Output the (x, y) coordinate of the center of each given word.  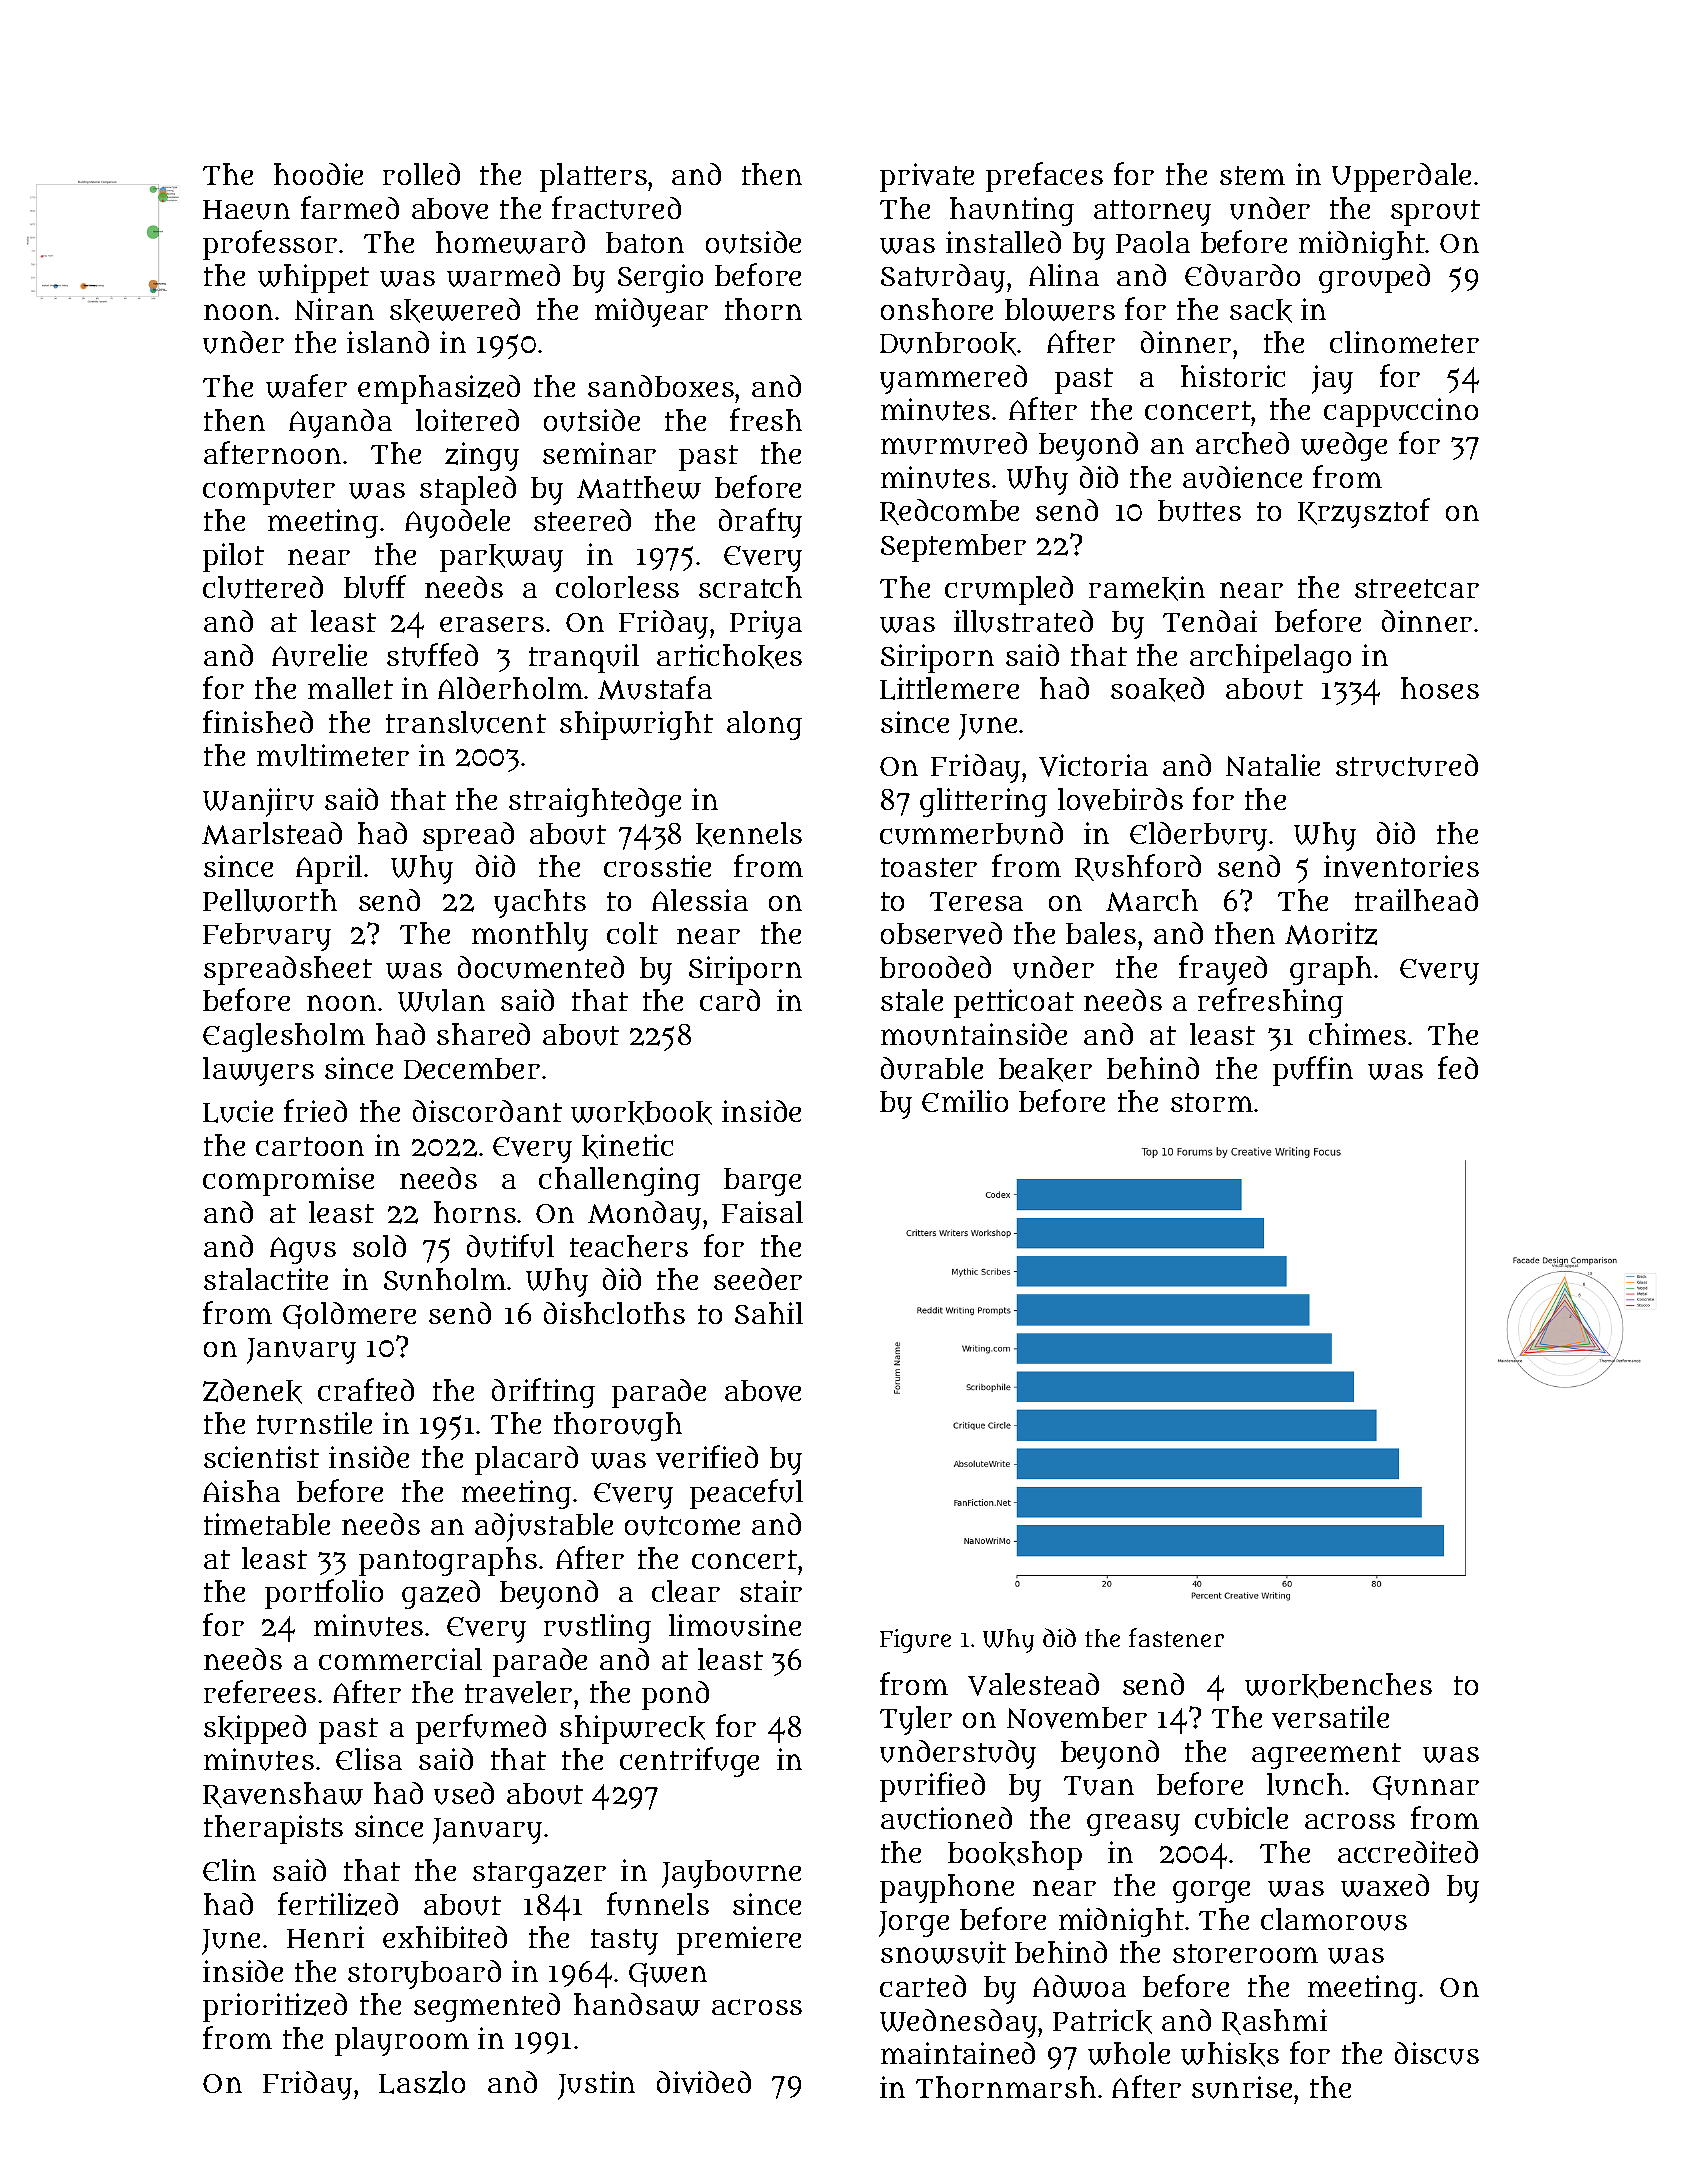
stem (1252, 175)
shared (483, 1034)
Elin (229, 1870)
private (927, 177)
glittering (983, 802)
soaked (1157, 689)
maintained (958, 2053)
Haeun (246, 210)
